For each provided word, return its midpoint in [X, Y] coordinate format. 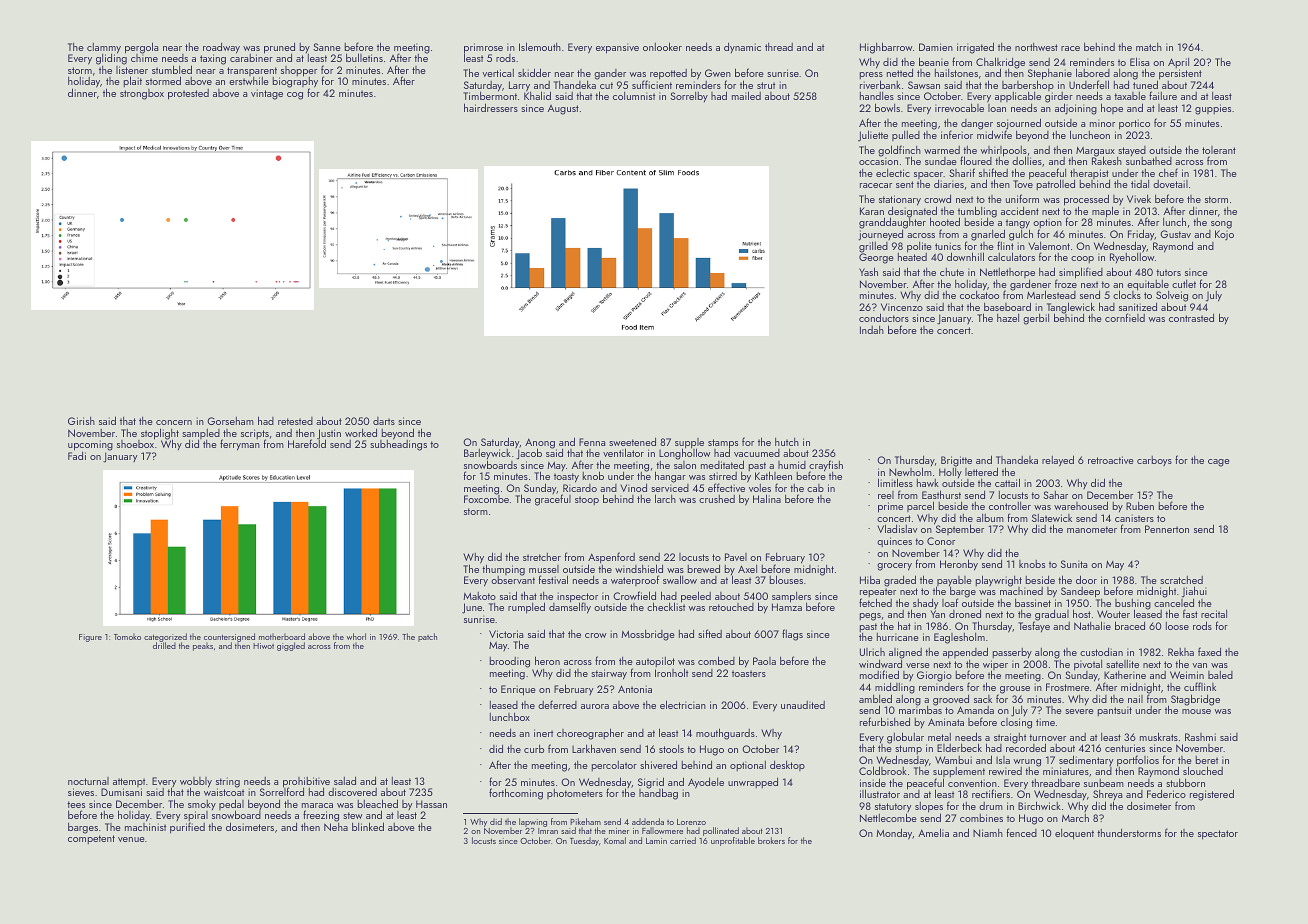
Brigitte [956, 461]
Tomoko [127, 636]
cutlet [1184, 284]
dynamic [742, 47]
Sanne [327, 47]
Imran [548, 831]
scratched [1181, 580]
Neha [336, 827]
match [1149, 47]
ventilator [623, 452]
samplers [791, 597]
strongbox [142, 94]
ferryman [240, 445]
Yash [868, 271]
